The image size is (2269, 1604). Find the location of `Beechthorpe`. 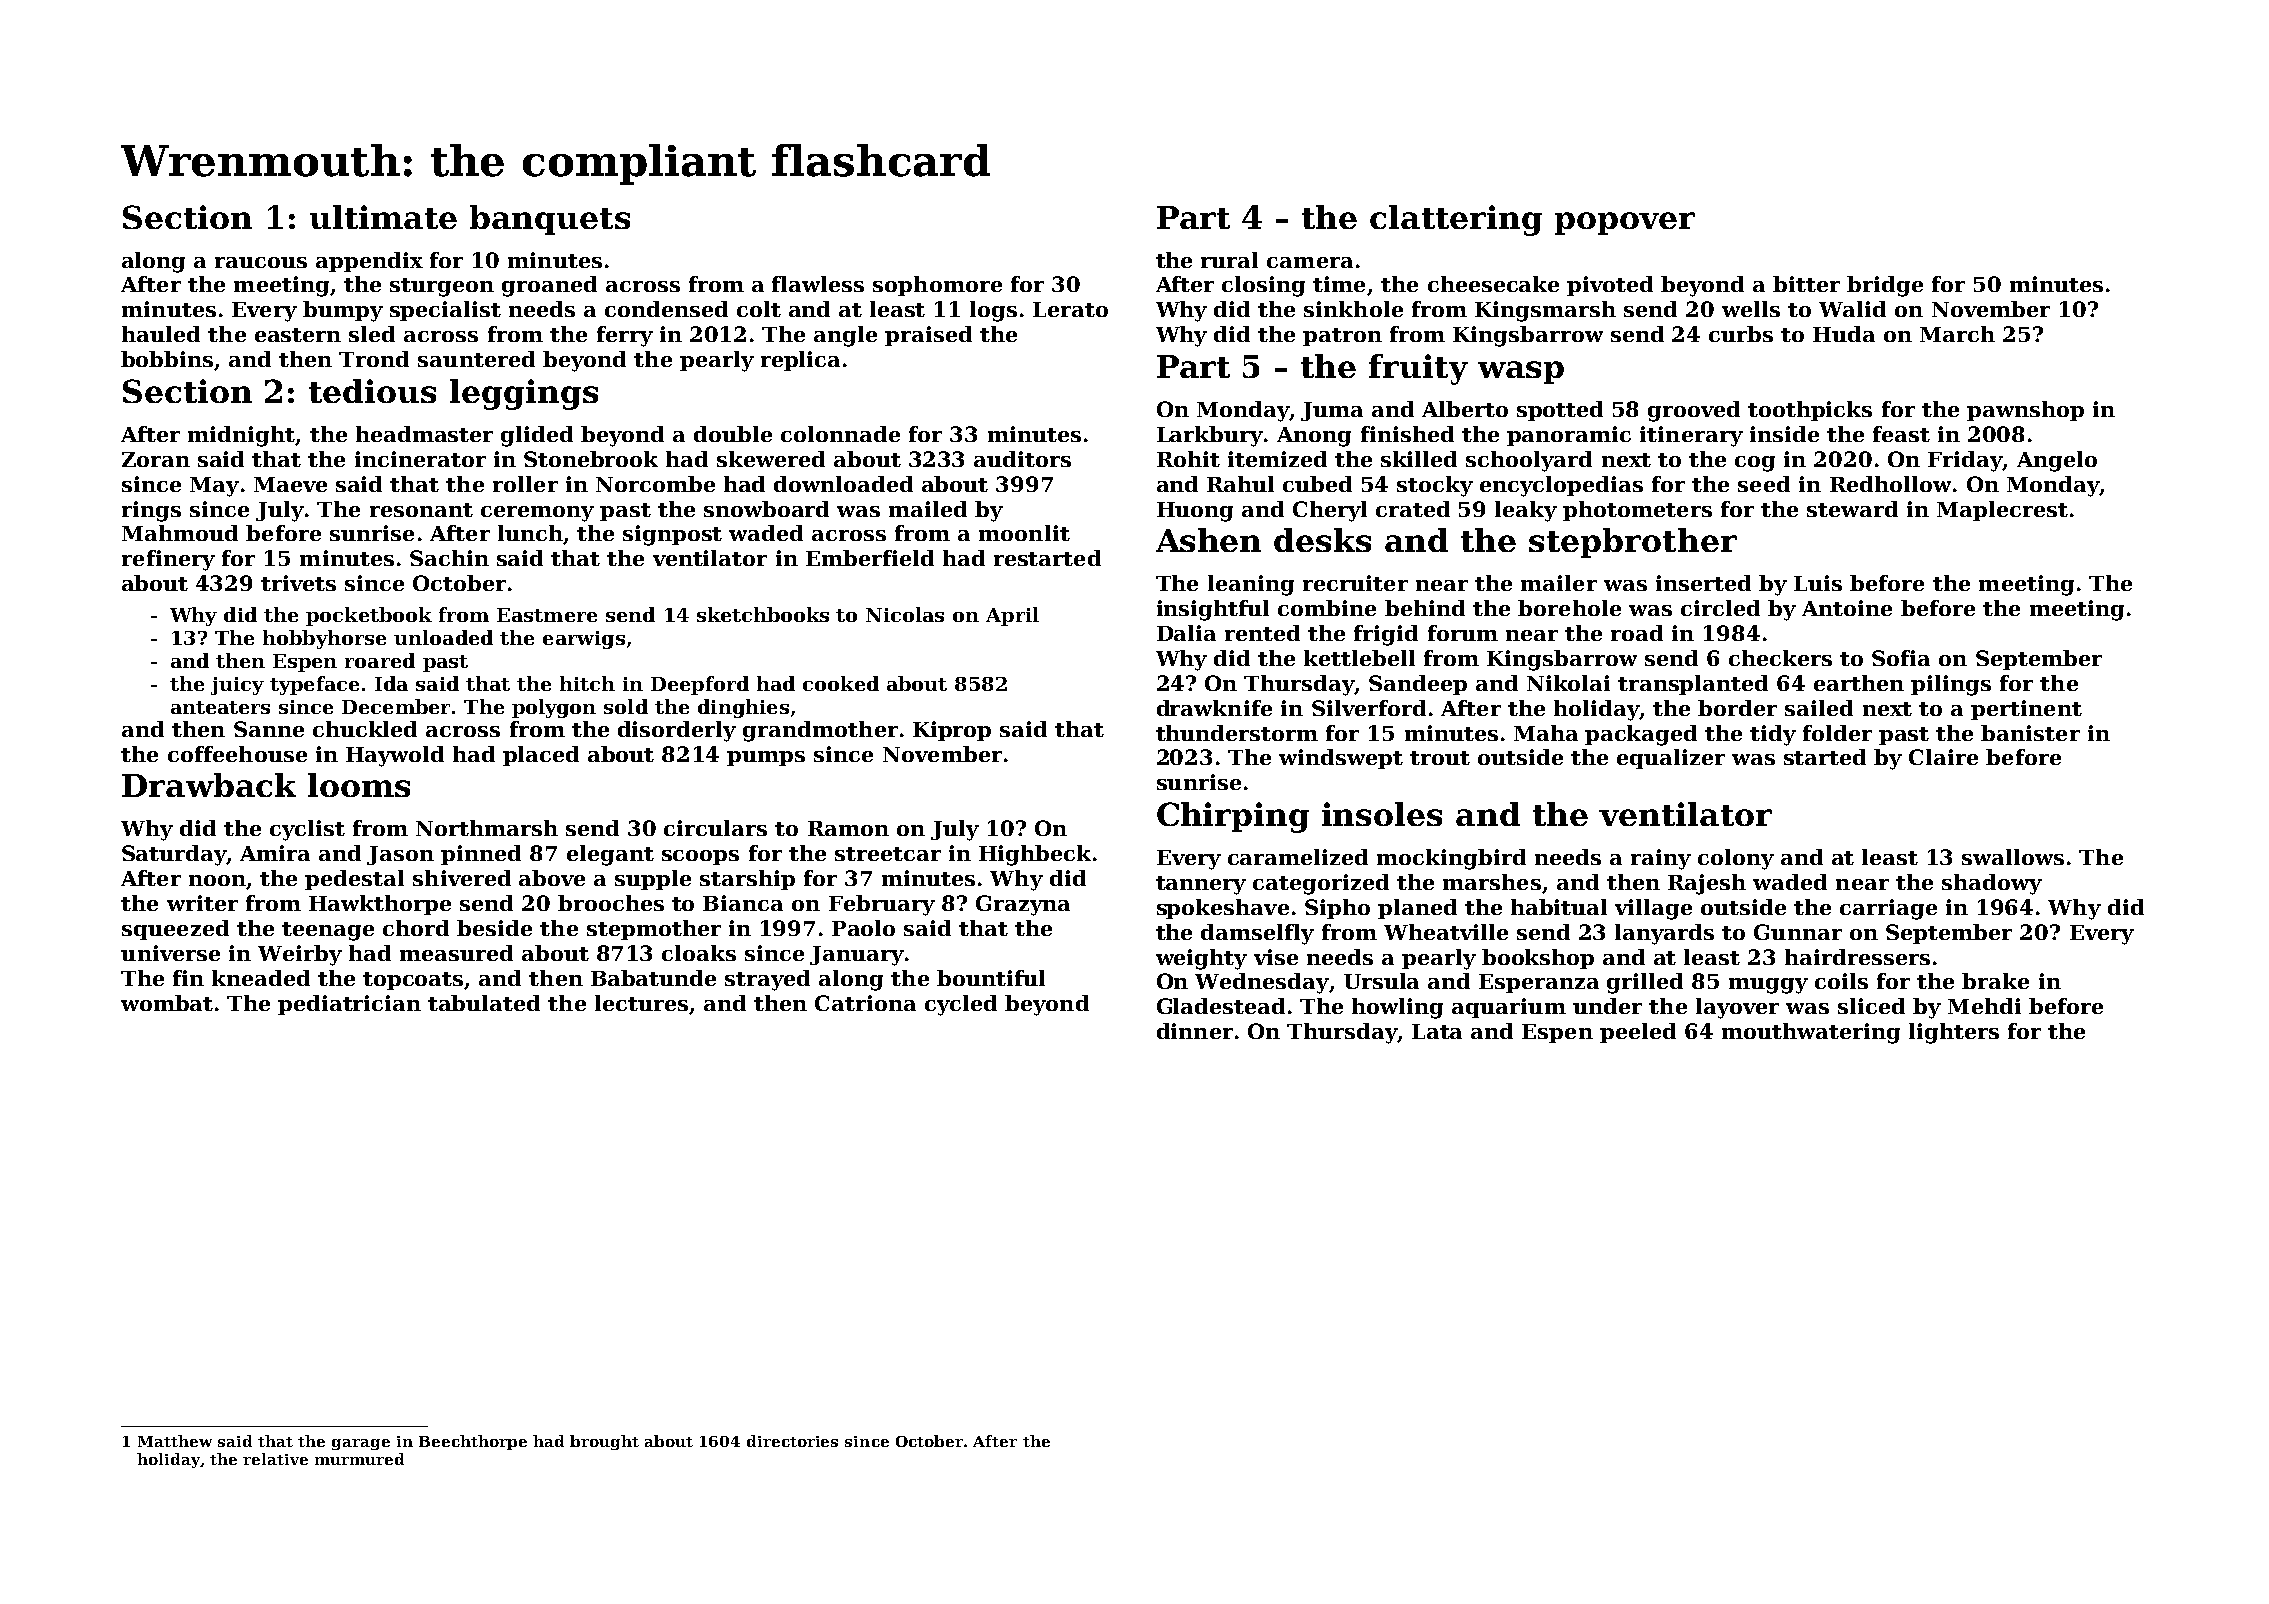

Beechthorpe is located at coordinates (473, 1442).
